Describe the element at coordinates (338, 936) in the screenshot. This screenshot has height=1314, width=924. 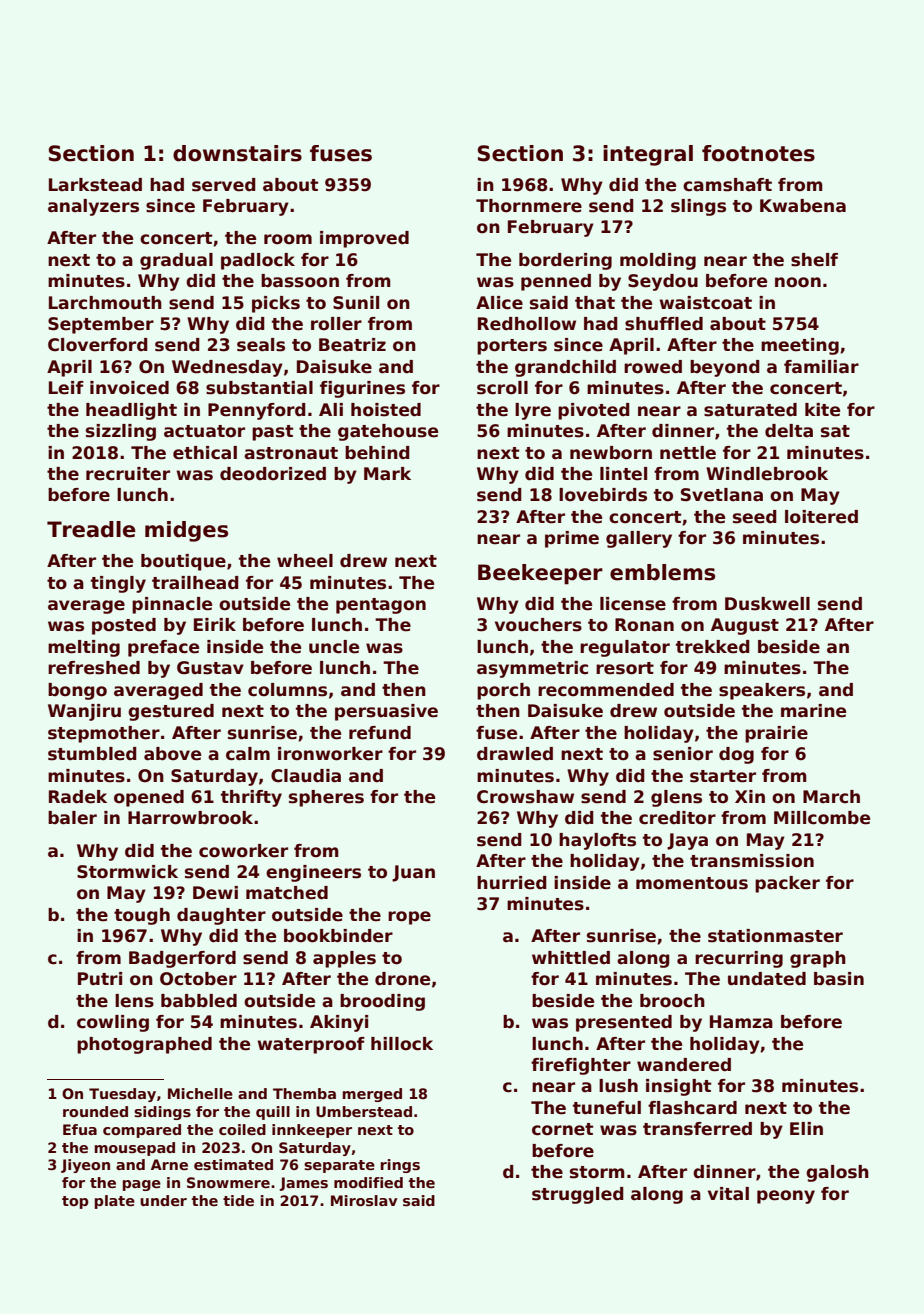
I see `bookbinder` at that location.
